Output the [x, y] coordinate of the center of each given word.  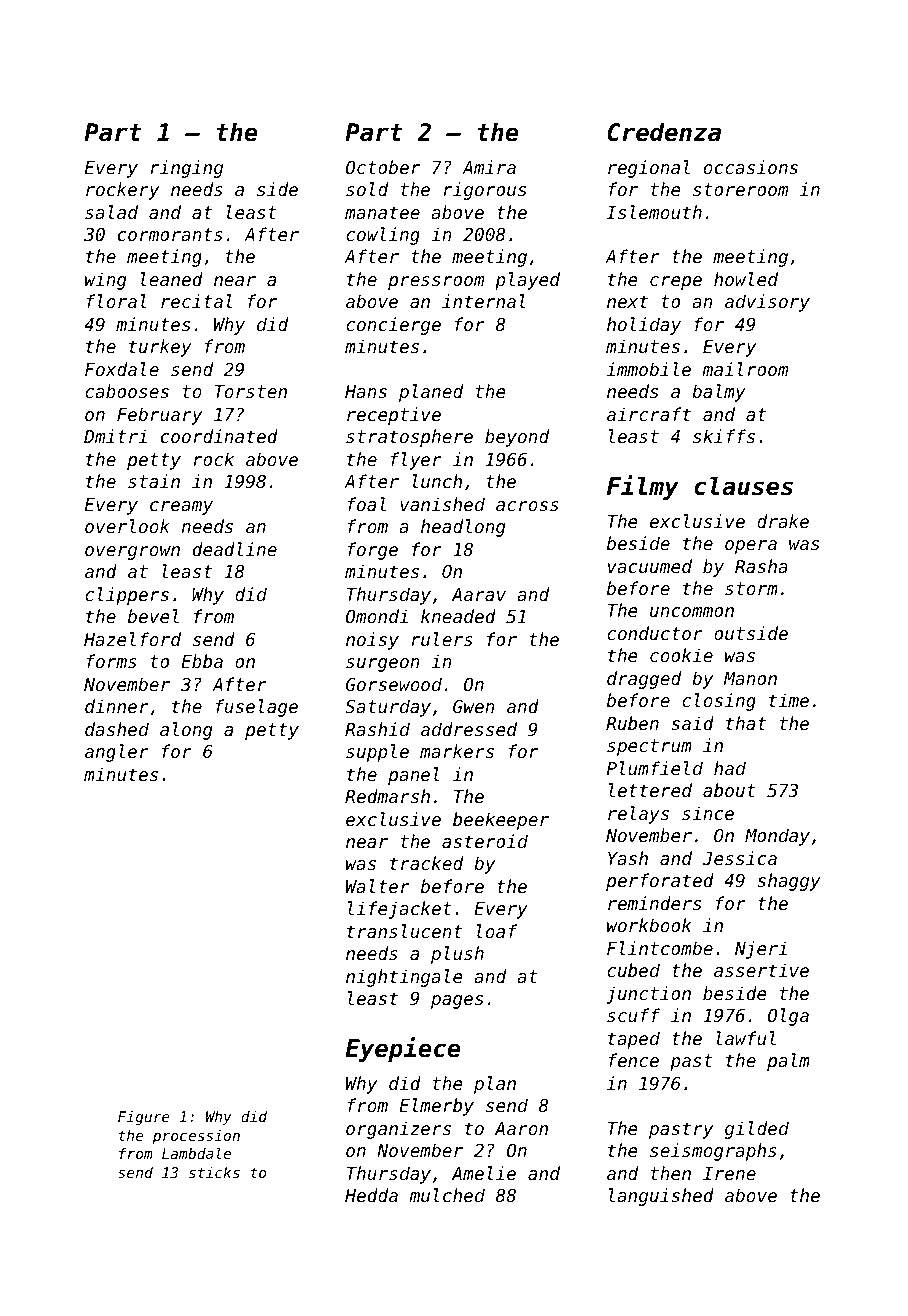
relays [638, 815]
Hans [366, 391]
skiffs [724, 436]
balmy [719, 393]
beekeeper [501, 821]
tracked [426, 863]
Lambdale [196, 1153]
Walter [378, 886]
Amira [489, 167]
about [729, 790]
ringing [186, 169]
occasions [751, 167]
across [527, 506]
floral [117, 301]
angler [117, 753]
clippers [127, 596]
